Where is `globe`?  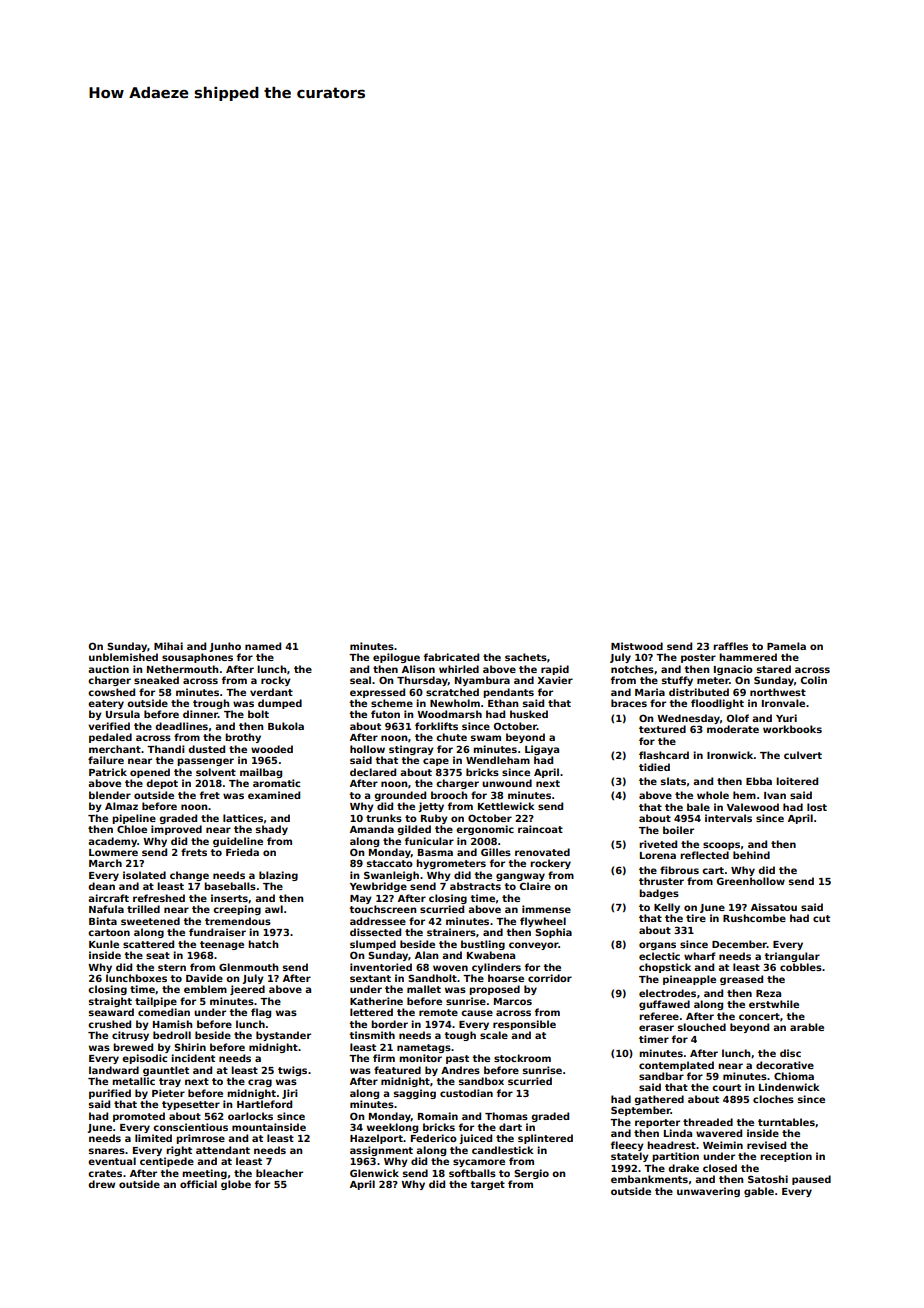
globe is located at coordinates (236, 1185).
